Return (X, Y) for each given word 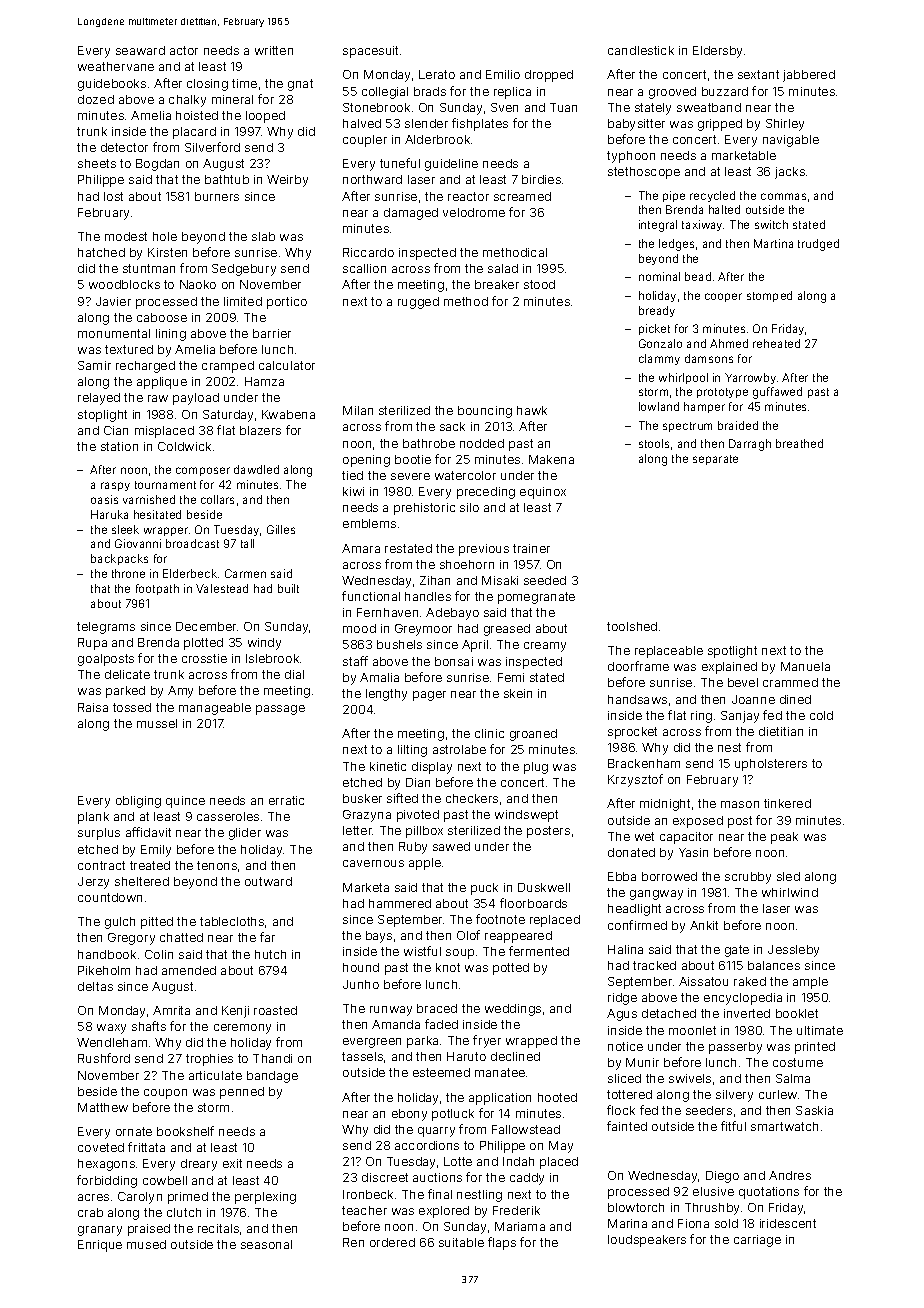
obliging (138, 802)
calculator (287, 365)
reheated (776, 343)
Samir (94, 365)
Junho (361, 984)
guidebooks (112, 85)
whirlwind (790, 892)
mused (146, 1244)
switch (771, 224)
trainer (531, 548)
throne (128, 573)
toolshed (632, 626)
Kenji (235, 1012)
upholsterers (771, 765)
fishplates (480, 124)
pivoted (418, 816)
